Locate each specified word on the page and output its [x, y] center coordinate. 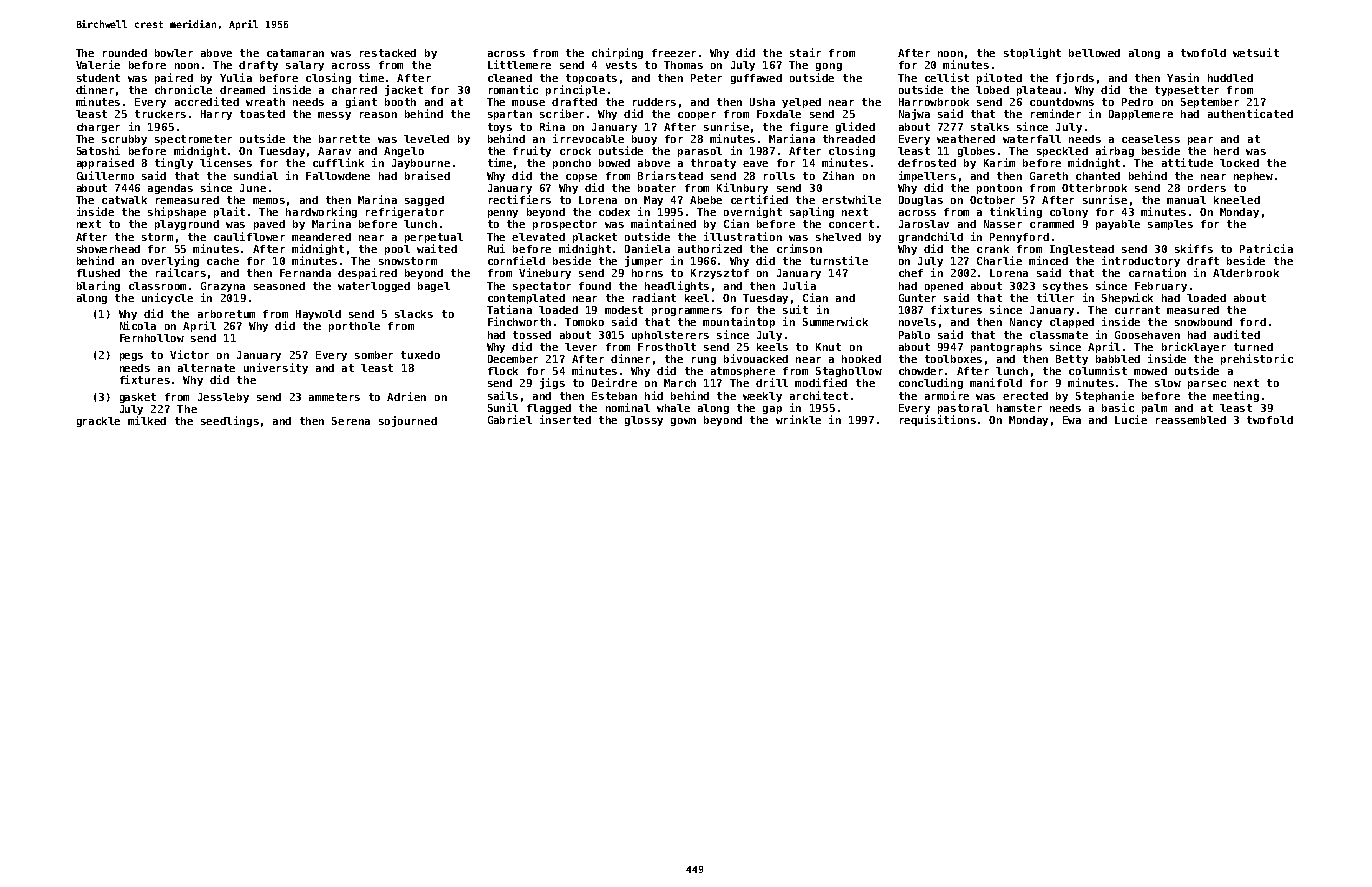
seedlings [230, 421]
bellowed [1094, 53]
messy [334, 116]
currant [1137, 310]
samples [1170, 225]
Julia [799, 285]
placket [595, 238]
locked [1239, 163]
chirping [617, 53]
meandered [321, 237]
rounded [125, 53]
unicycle [167, 298]
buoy [644, 140]
